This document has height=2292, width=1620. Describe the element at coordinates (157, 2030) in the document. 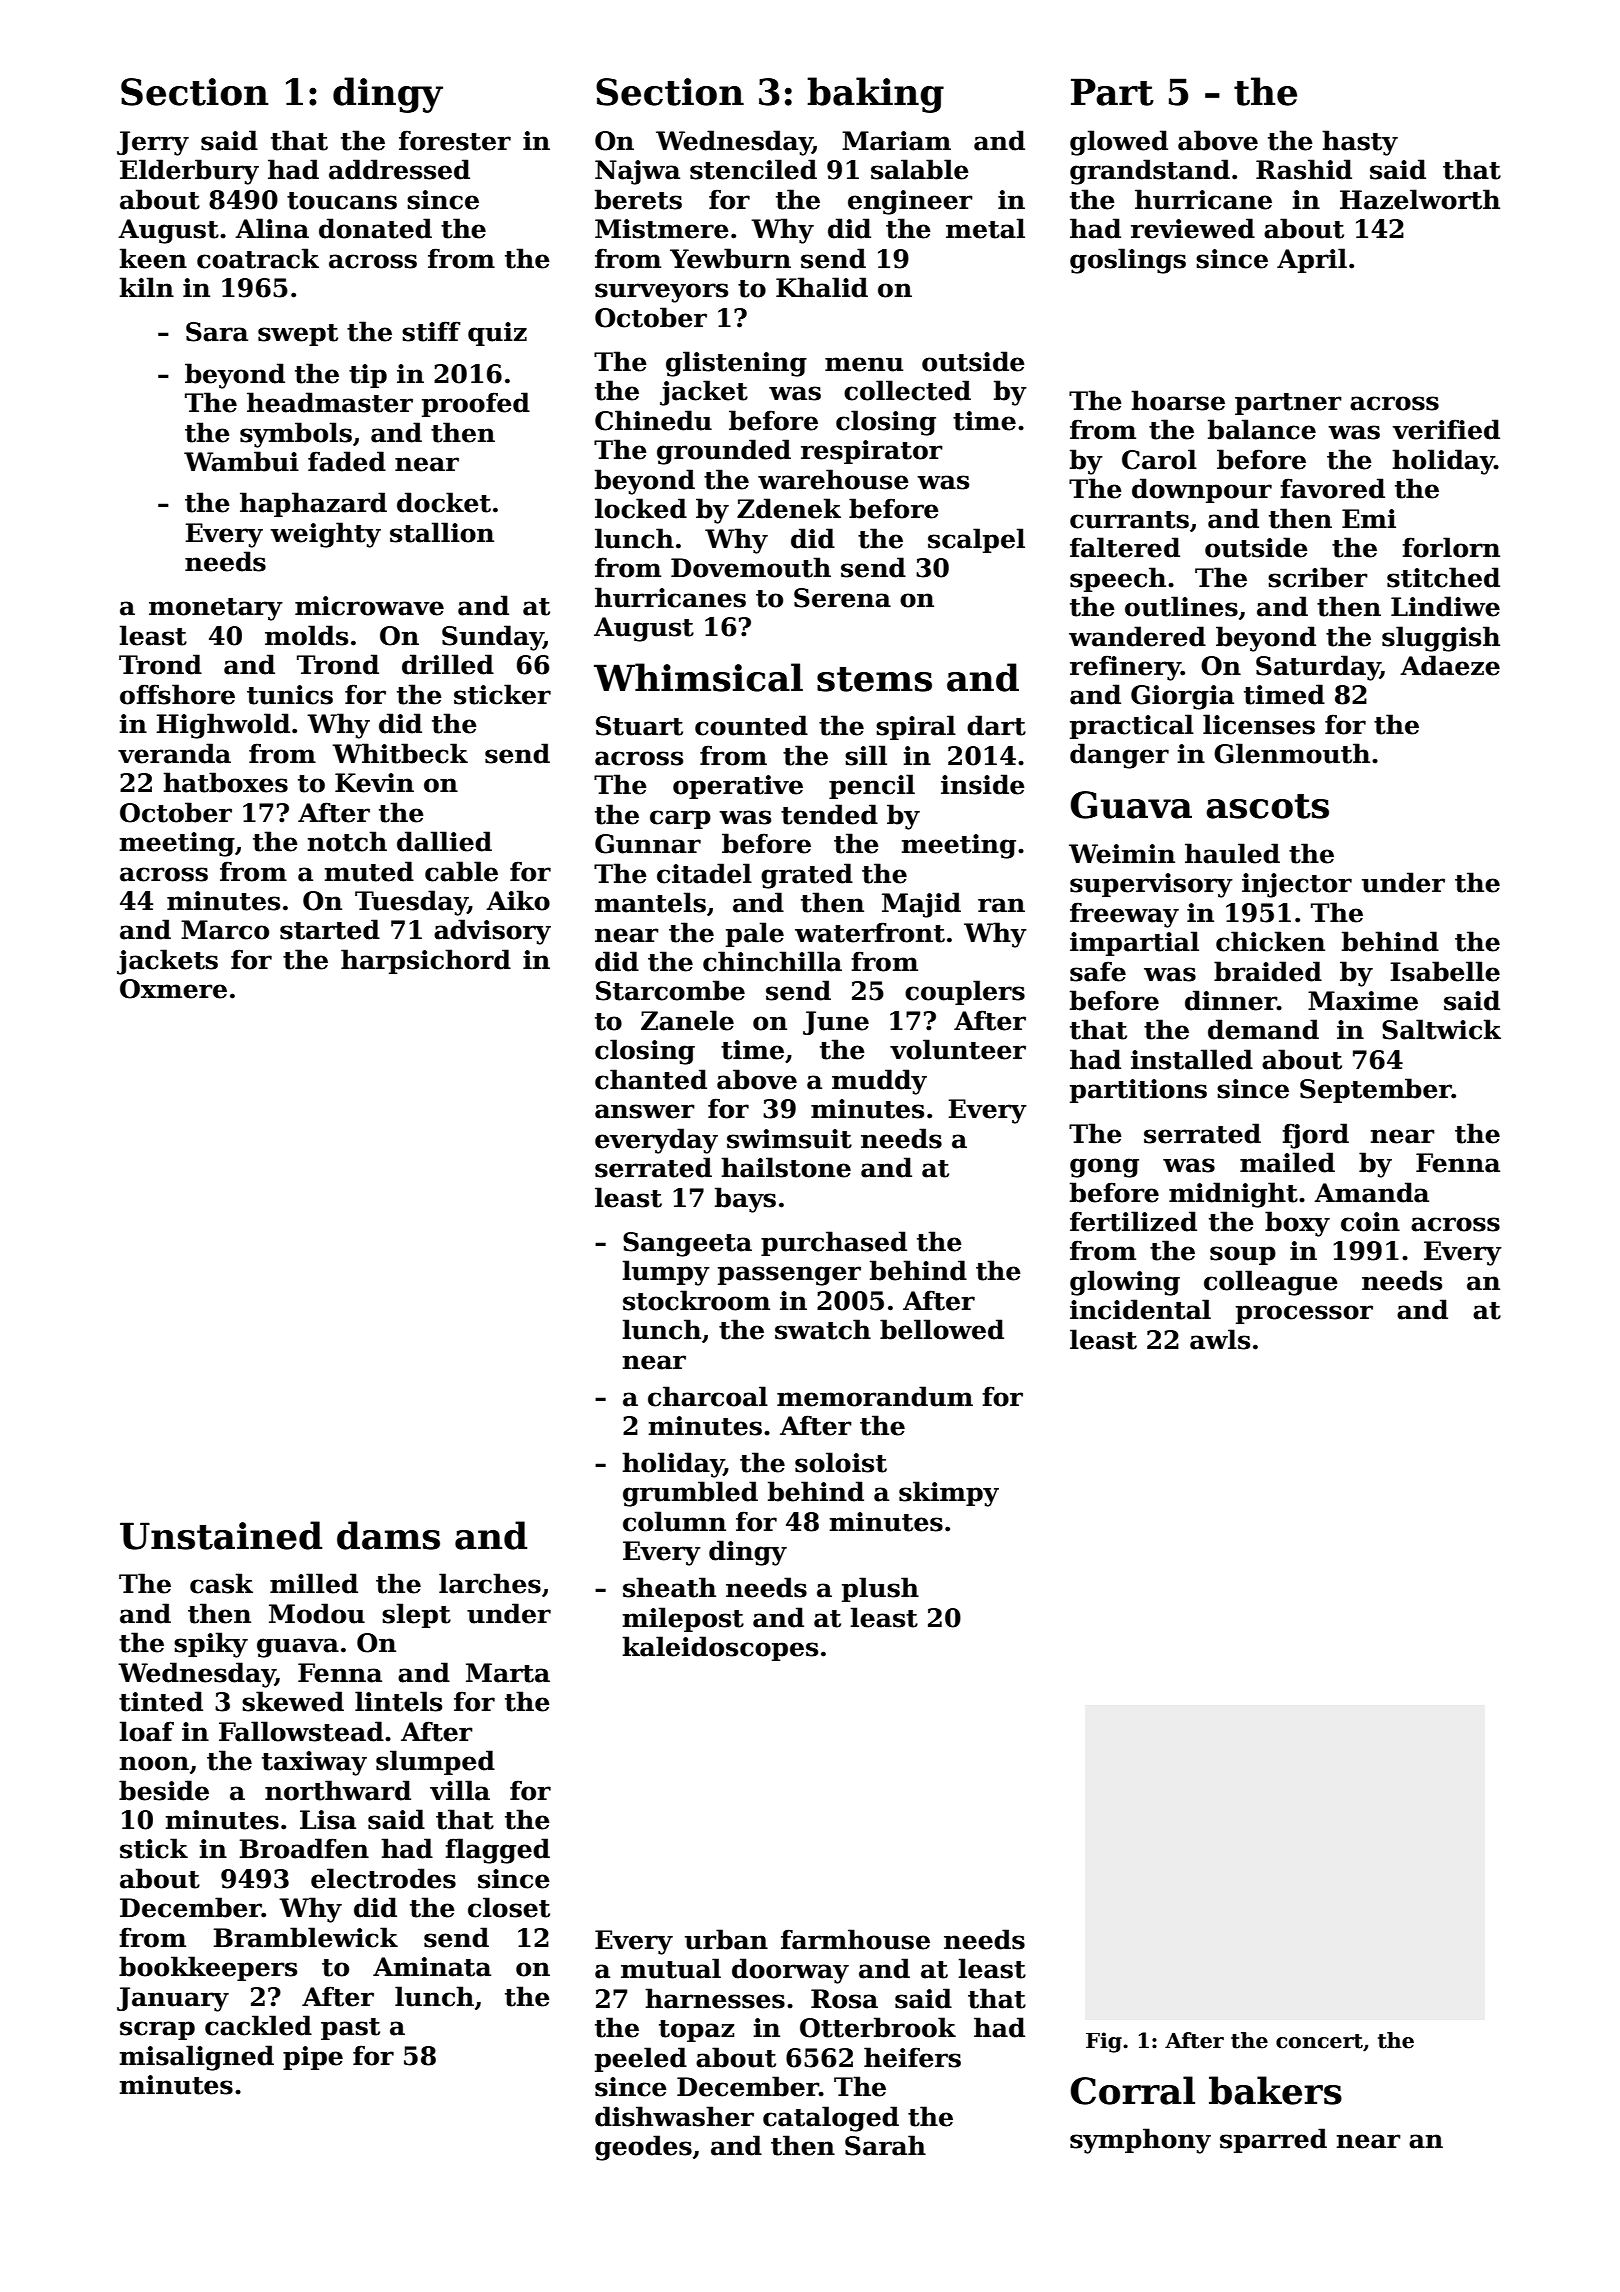

I see `scrap` at that location.
